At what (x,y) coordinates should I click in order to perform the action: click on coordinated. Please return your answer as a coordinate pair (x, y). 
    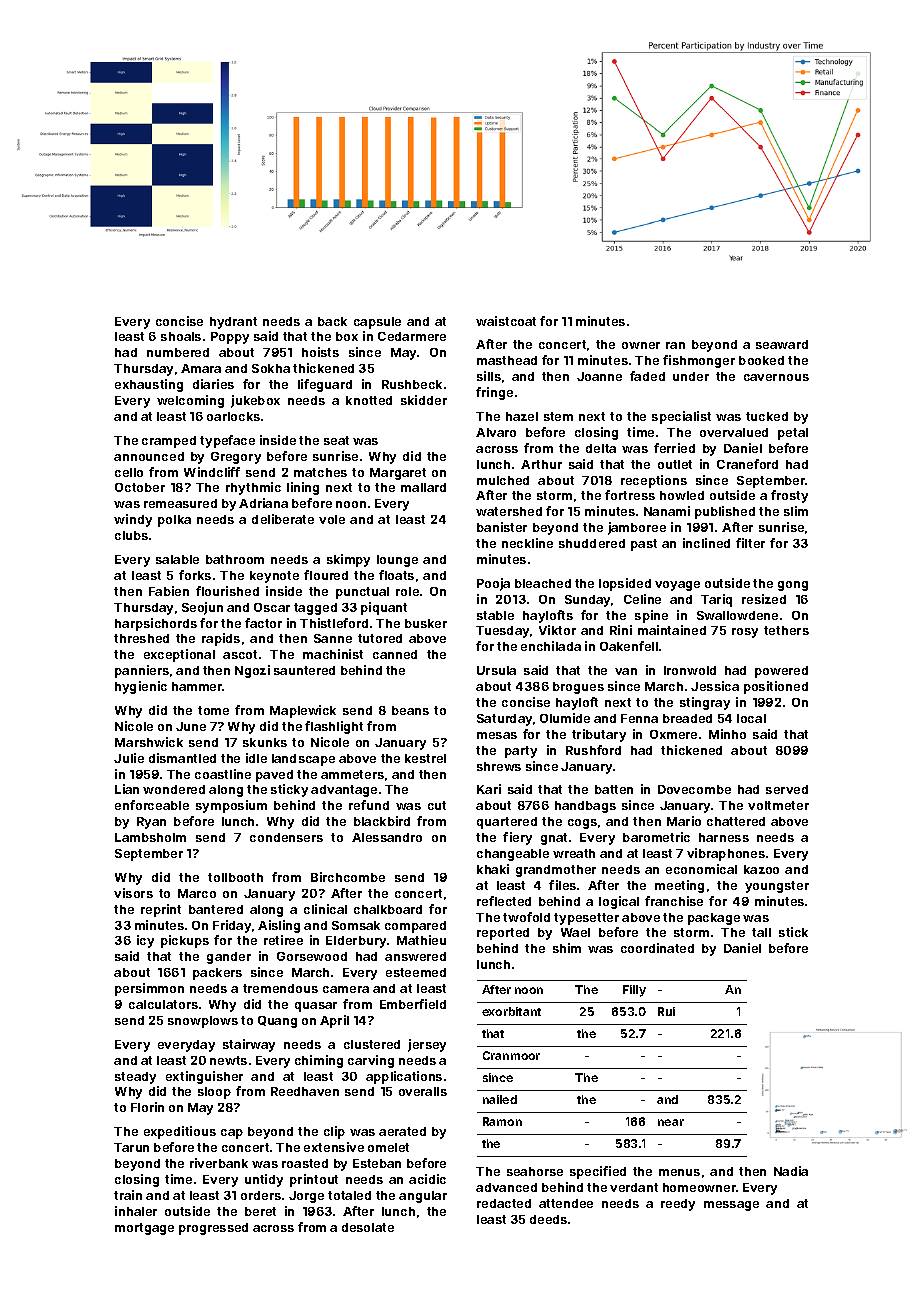
    Looking at the image, I should click on (657, 948).
